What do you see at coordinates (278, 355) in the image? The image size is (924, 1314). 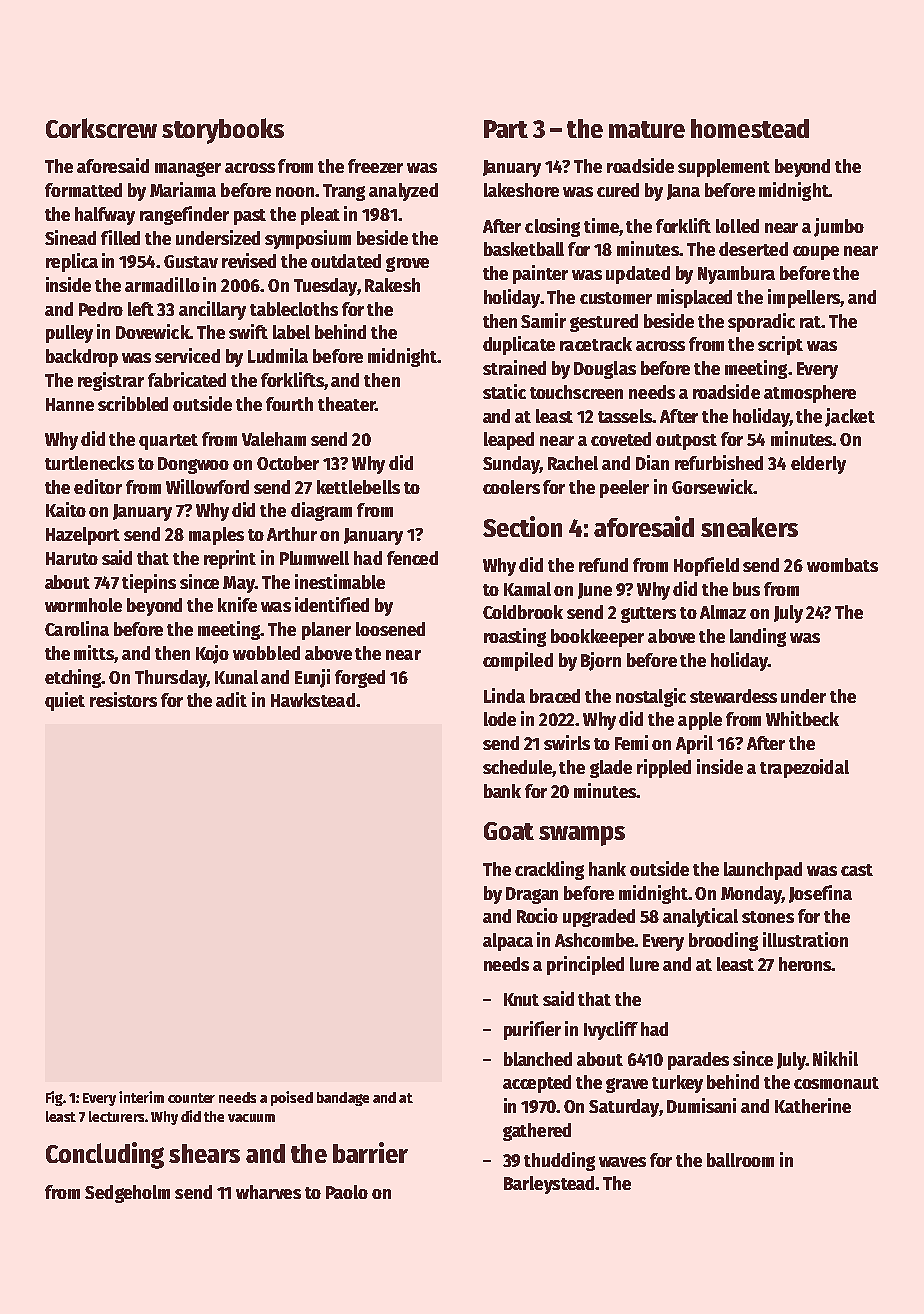 I see `Ludmila` at bounding box center [278, 355].
